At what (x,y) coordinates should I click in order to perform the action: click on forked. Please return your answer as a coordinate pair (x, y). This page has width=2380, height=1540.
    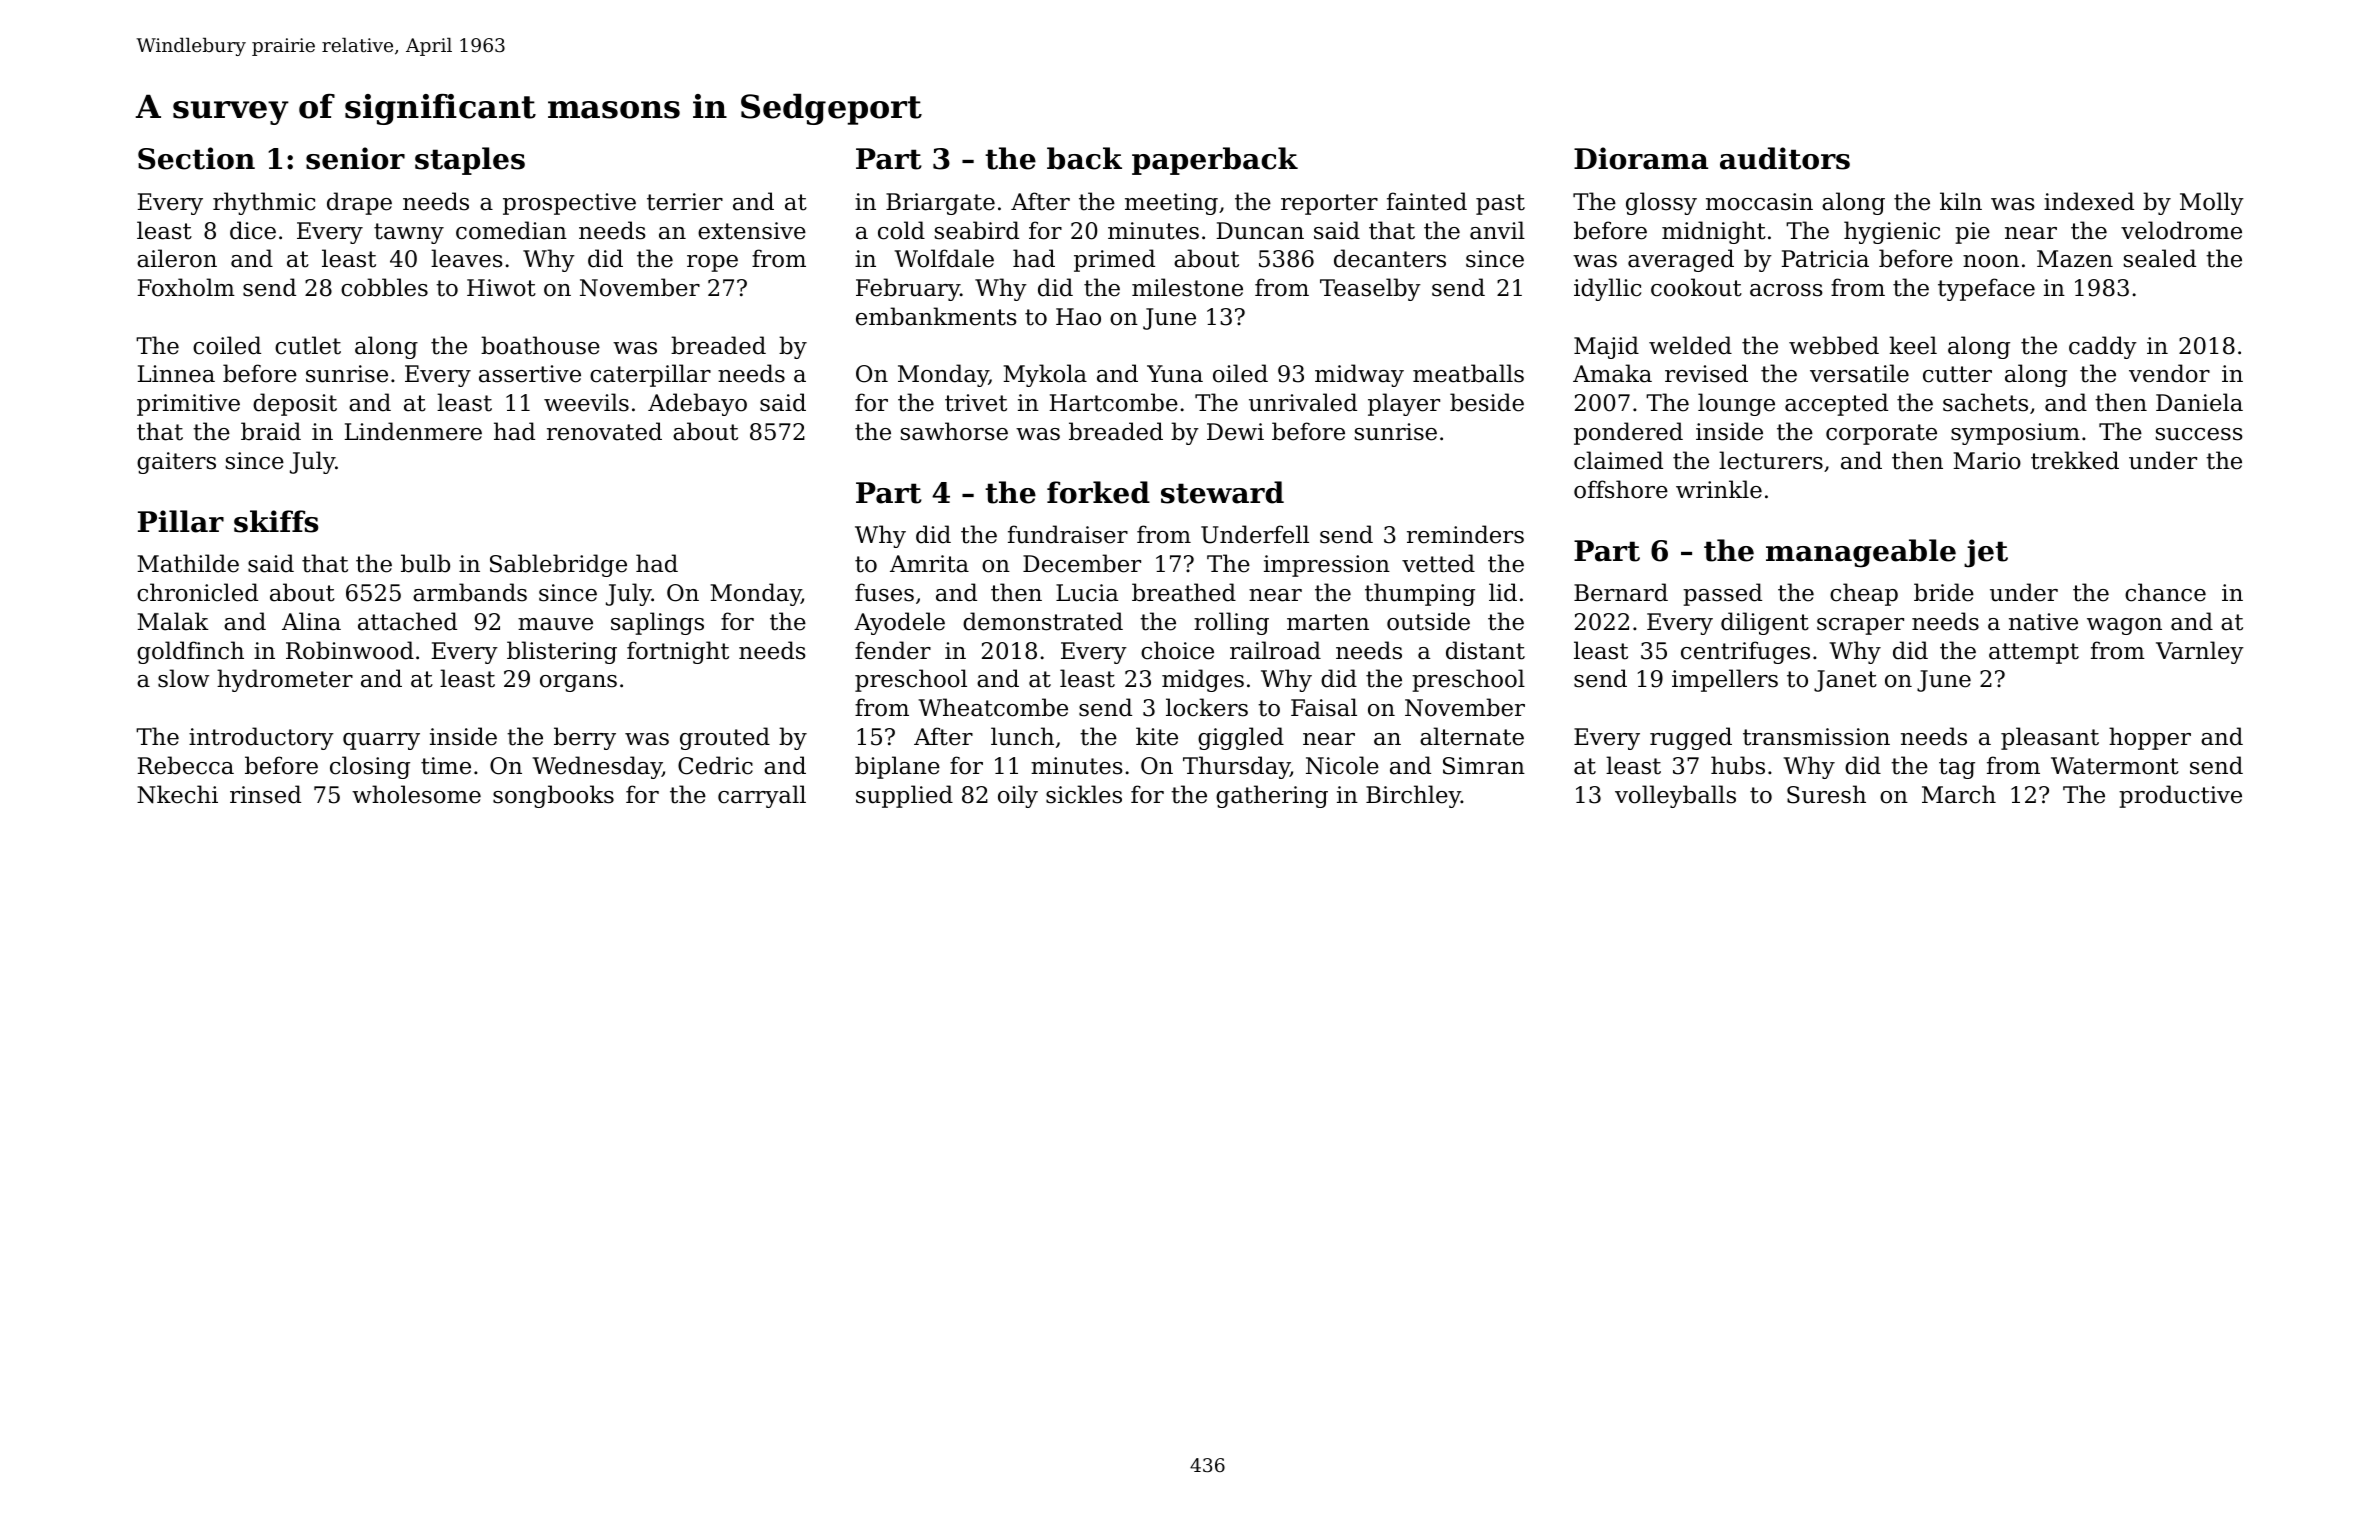
    Looking at the image, I should click on (1098, 492).
